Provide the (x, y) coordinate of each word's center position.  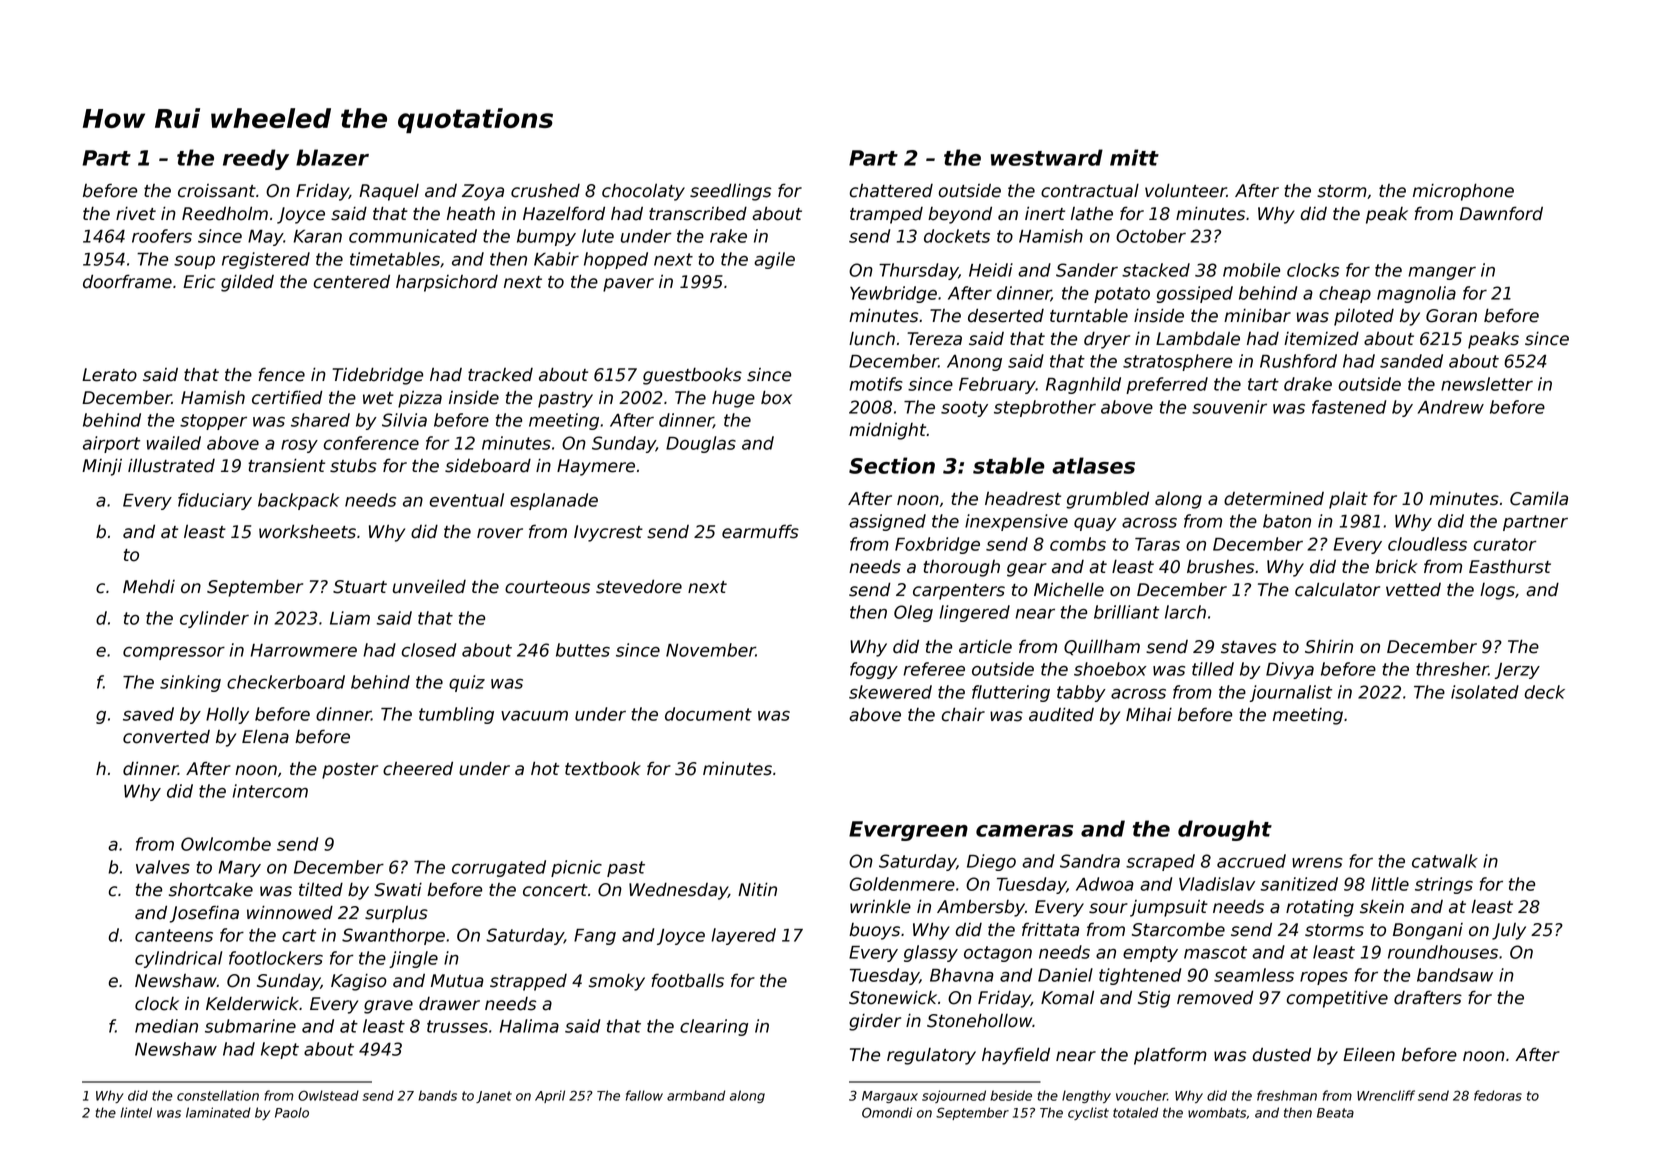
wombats (1217, 1112)
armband (696, 1095)
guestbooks (692, 376)
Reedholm (225, 213)
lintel (136, 1112)
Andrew (1451, 407)
